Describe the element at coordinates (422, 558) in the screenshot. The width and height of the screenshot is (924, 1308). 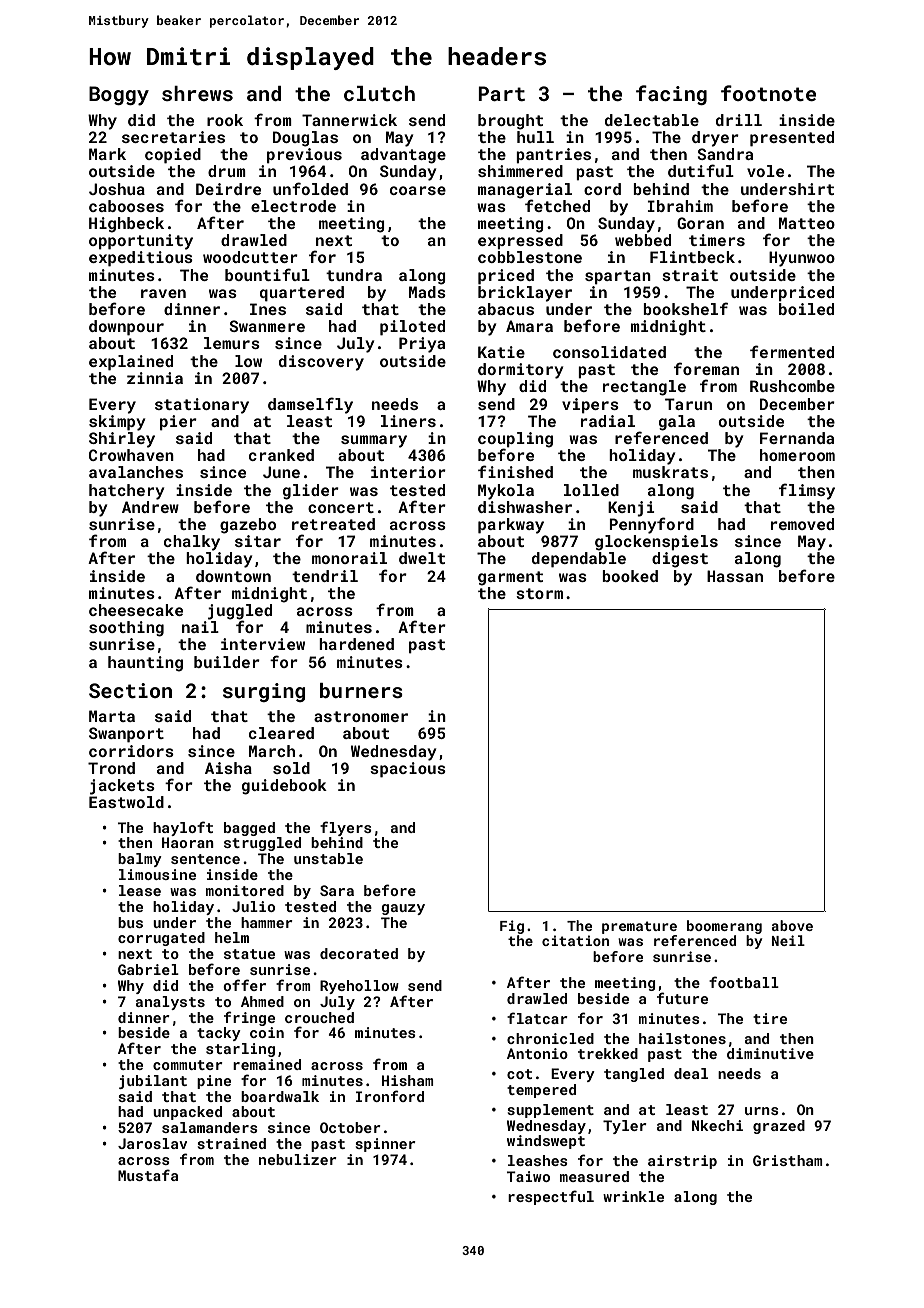
I see `dwelt` at that location.
